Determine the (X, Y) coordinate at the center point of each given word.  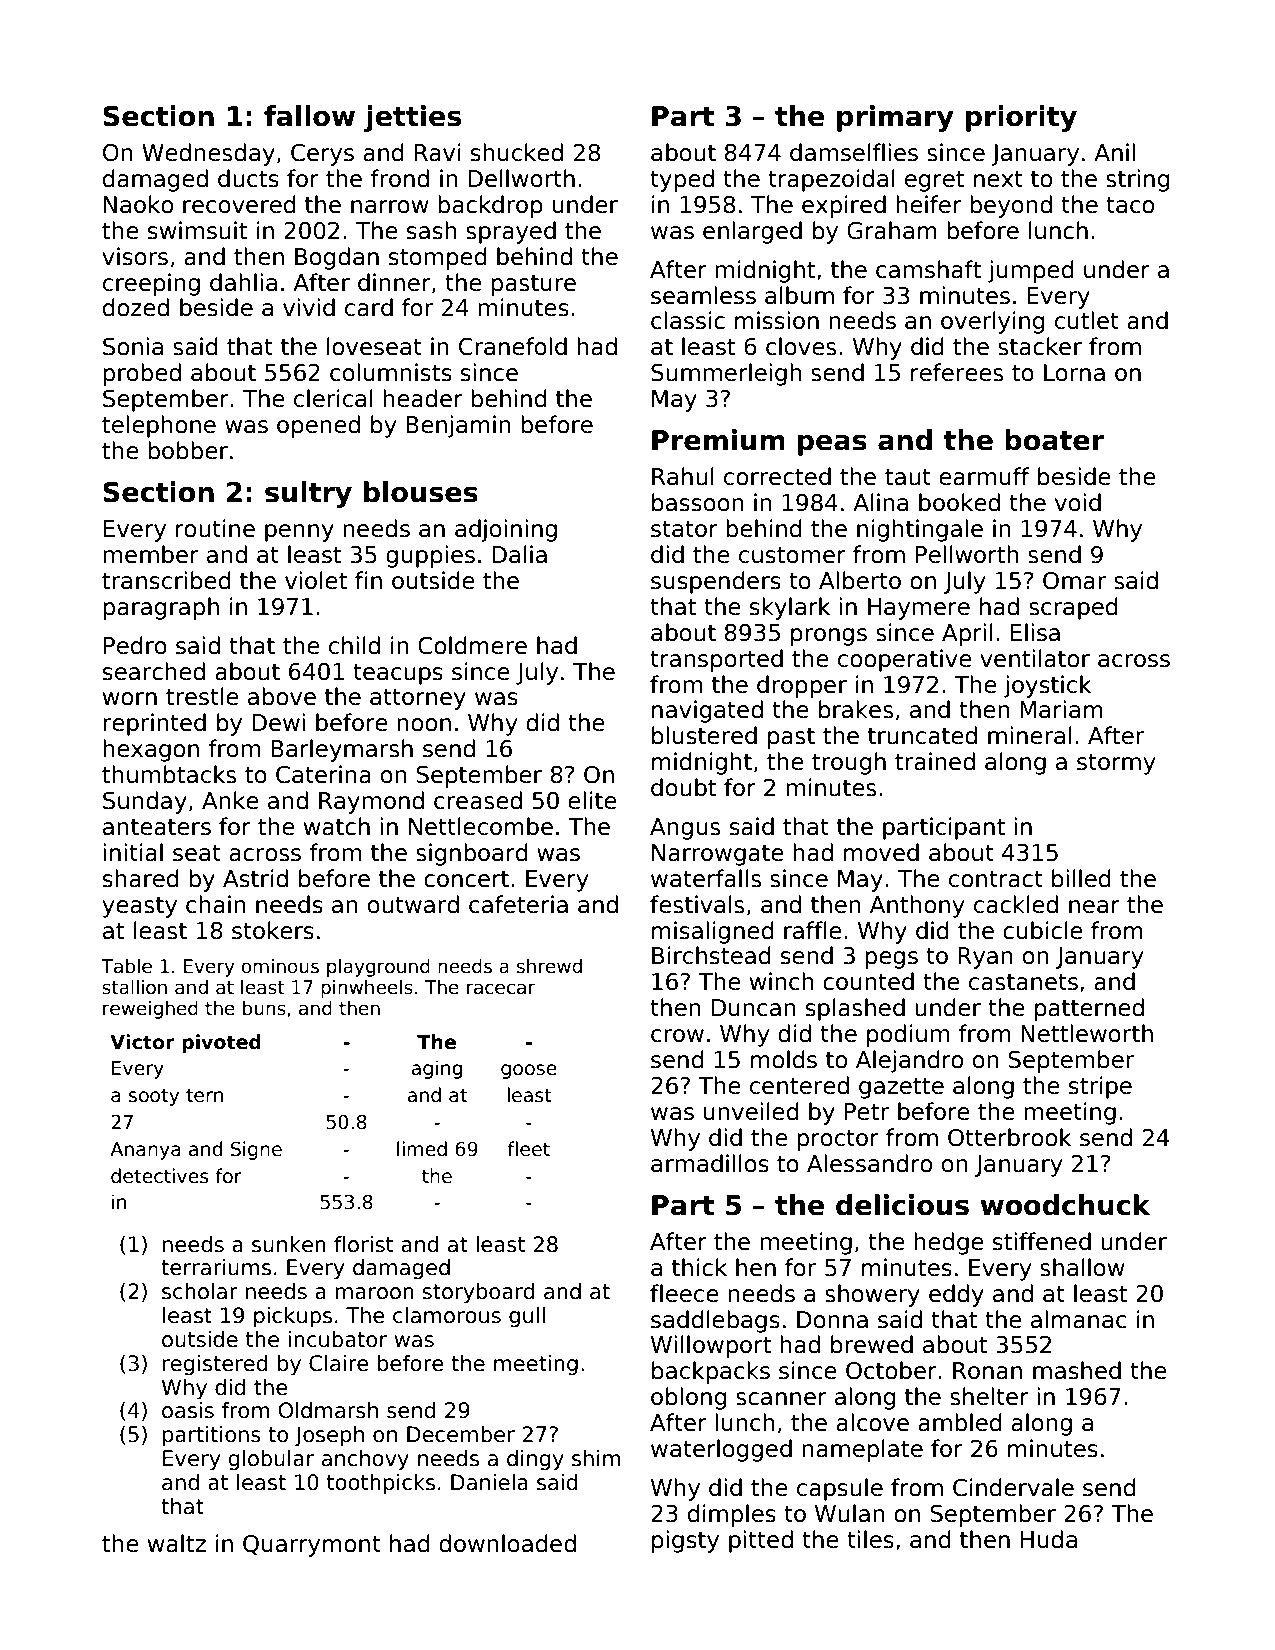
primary (895, 118)
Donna (832, 1320)
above (282, 696)
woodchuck (1065, 1205)
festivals (697, 904)
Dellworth (521, 178)
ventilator (1035, 658)
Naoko (138, 204)
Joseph (329, 1436)
